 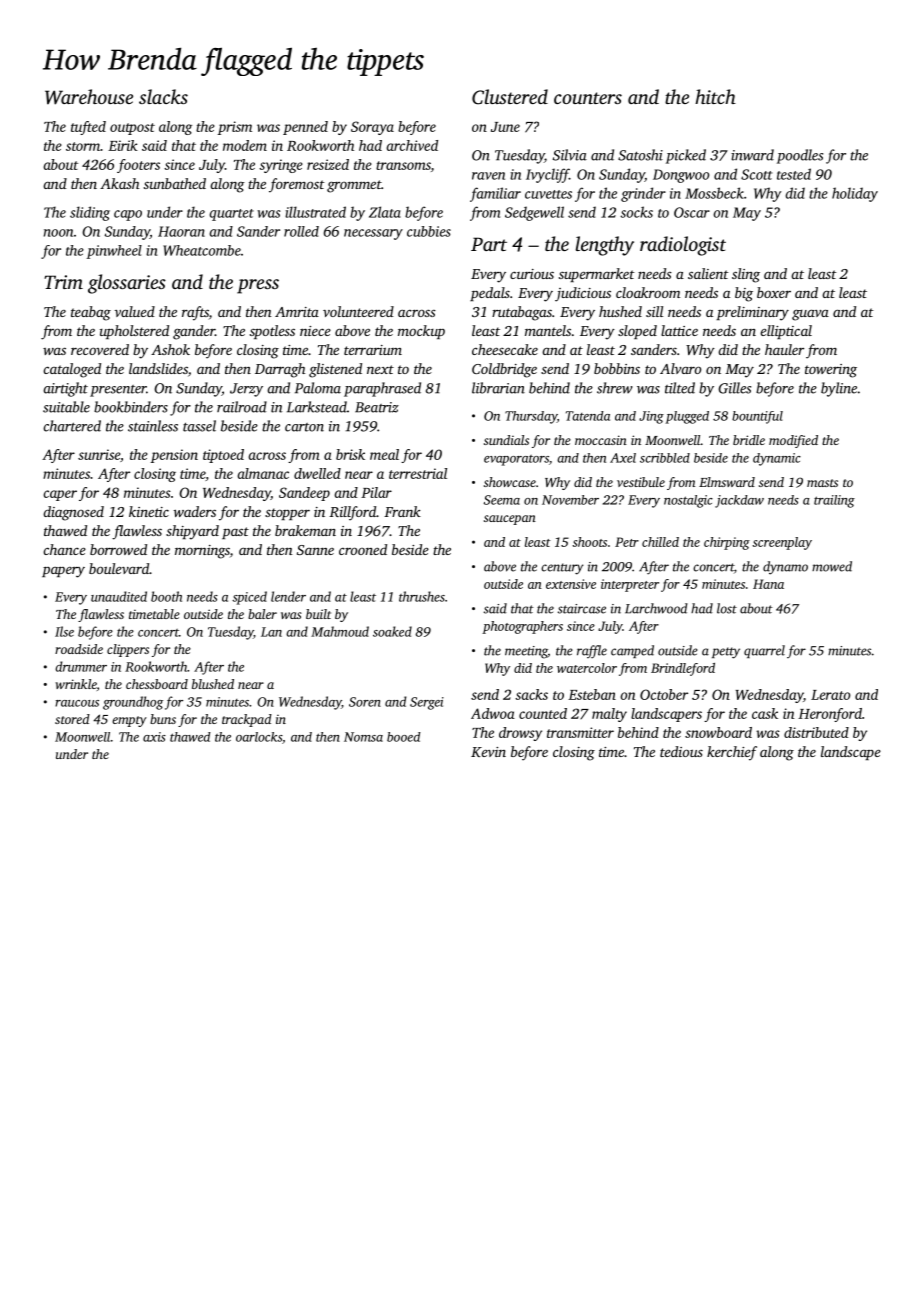 What do you see at coordinates (350, 454) in the document?
I see `brisk` at bounding box center [350, 454].
